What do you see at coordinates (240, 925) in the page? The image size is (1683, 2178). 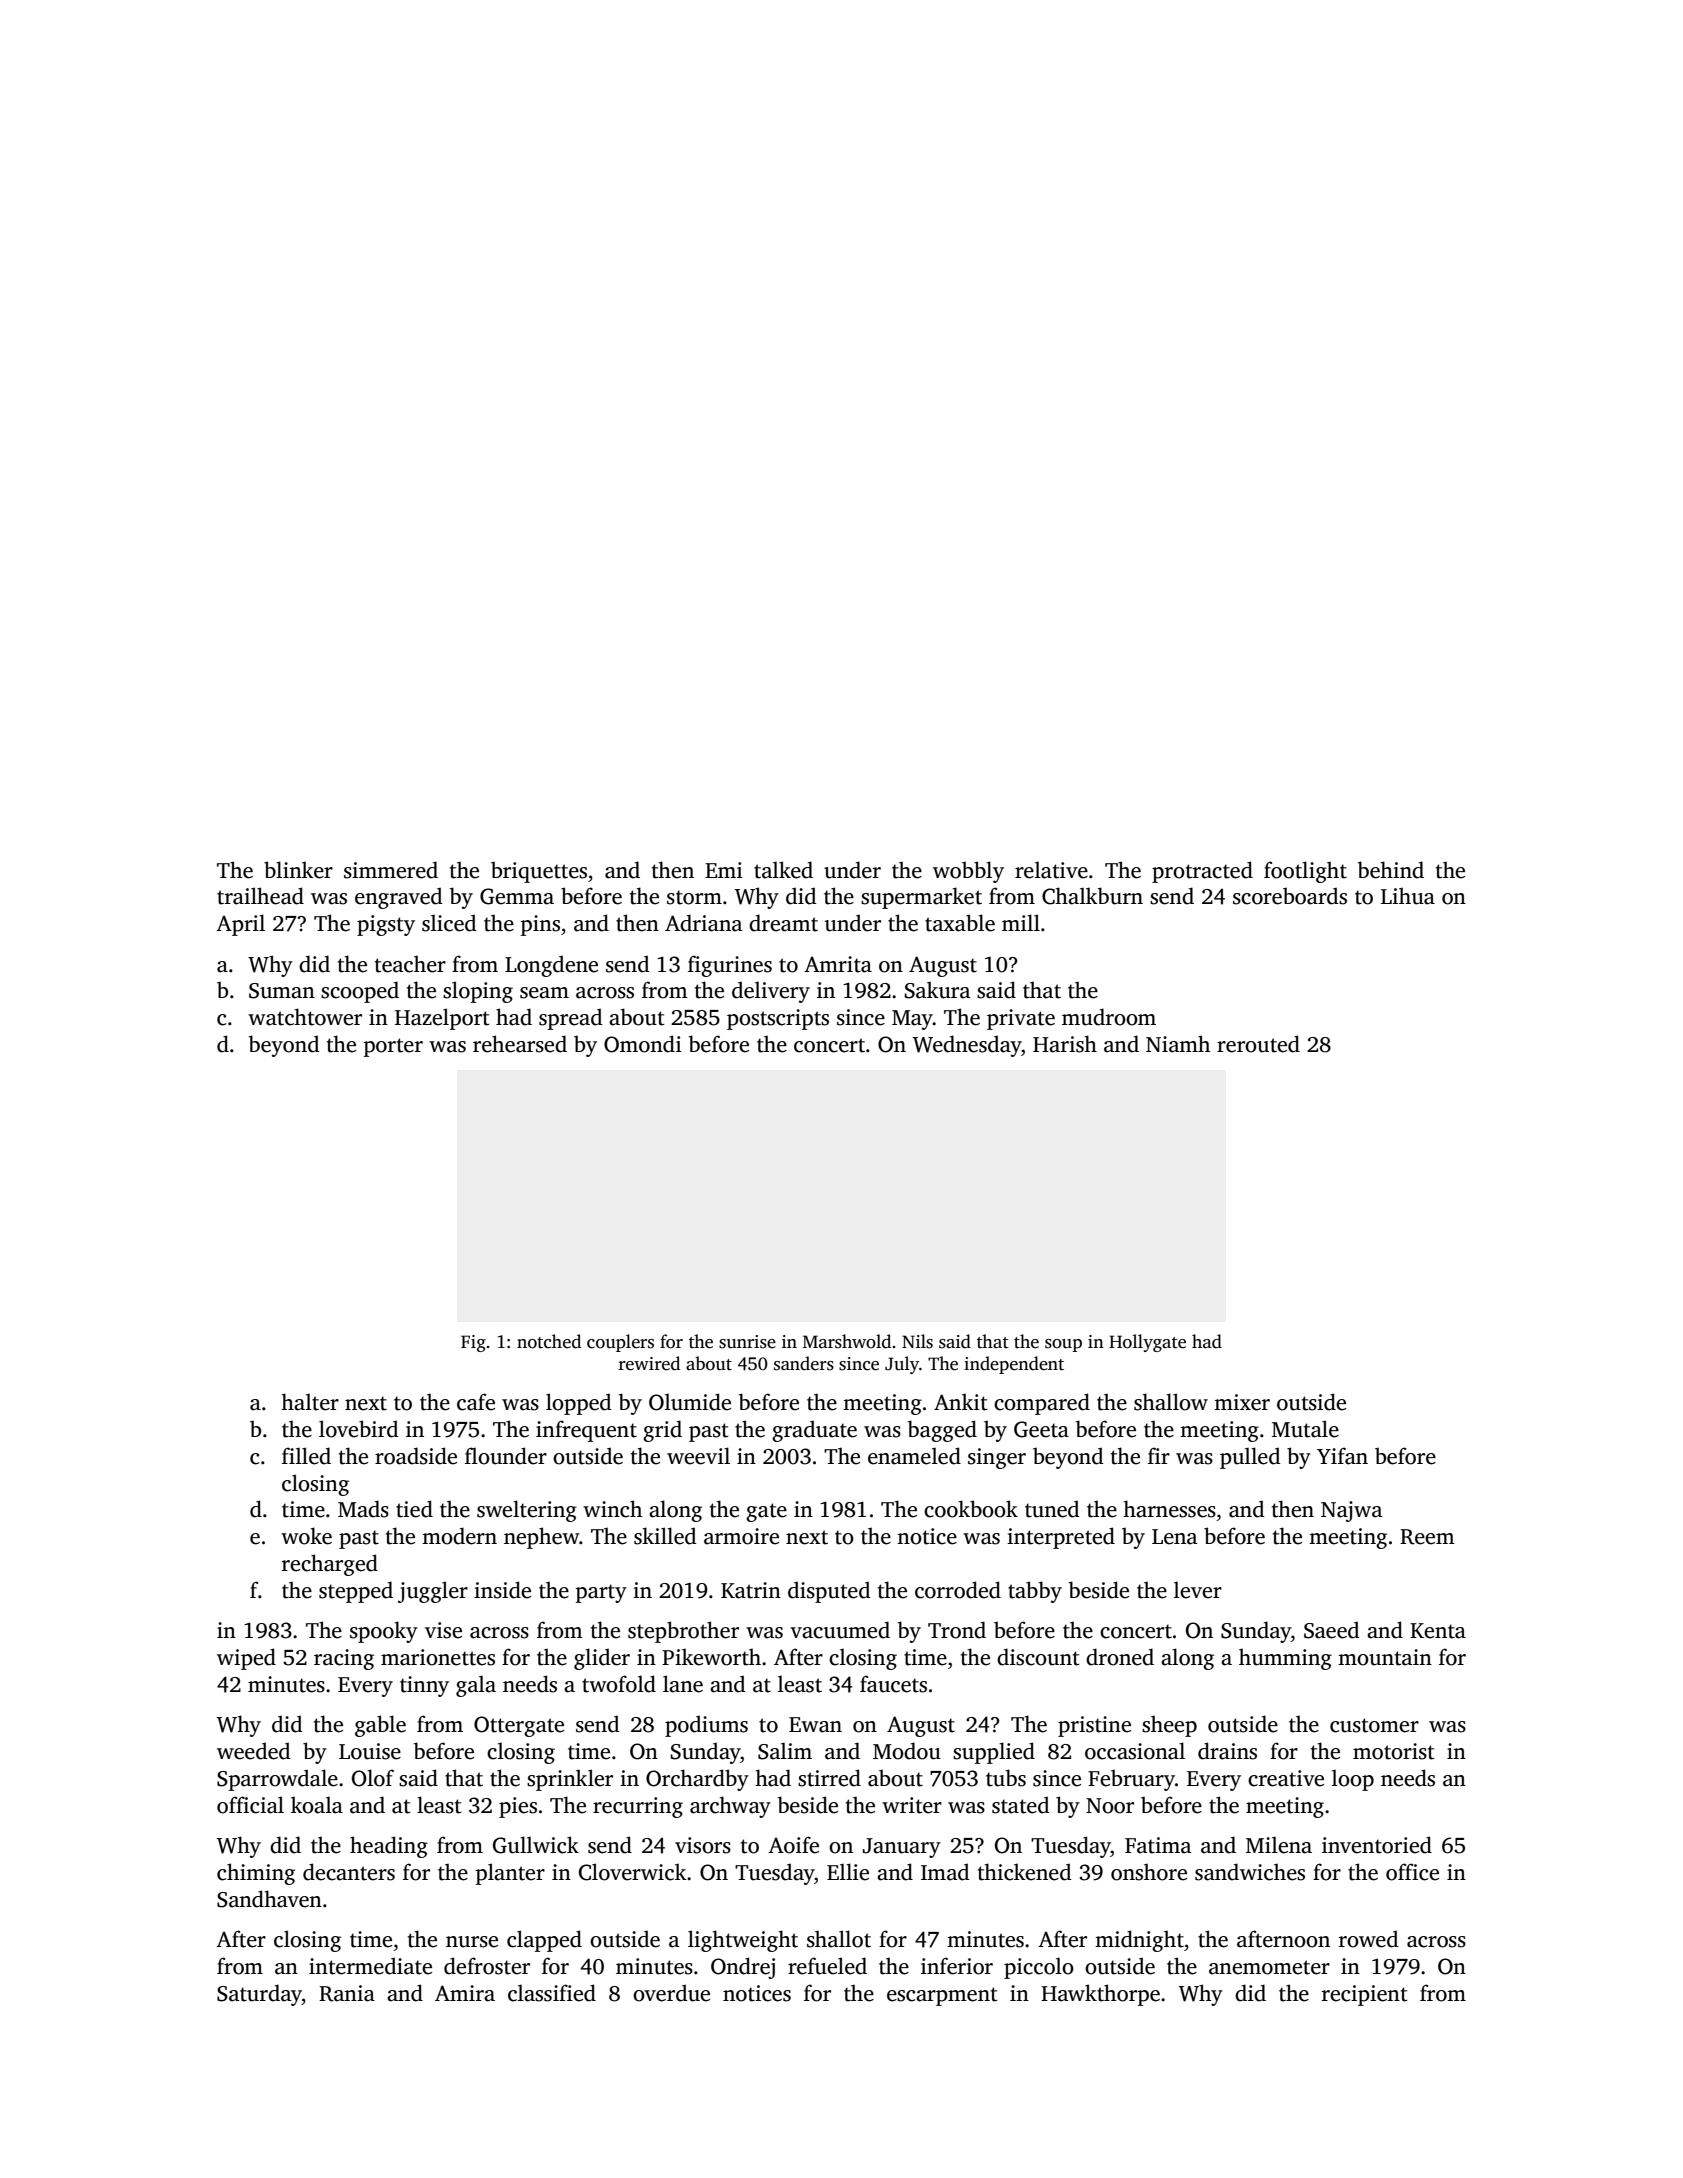 I see `April` at bounding box center [240, 925].
